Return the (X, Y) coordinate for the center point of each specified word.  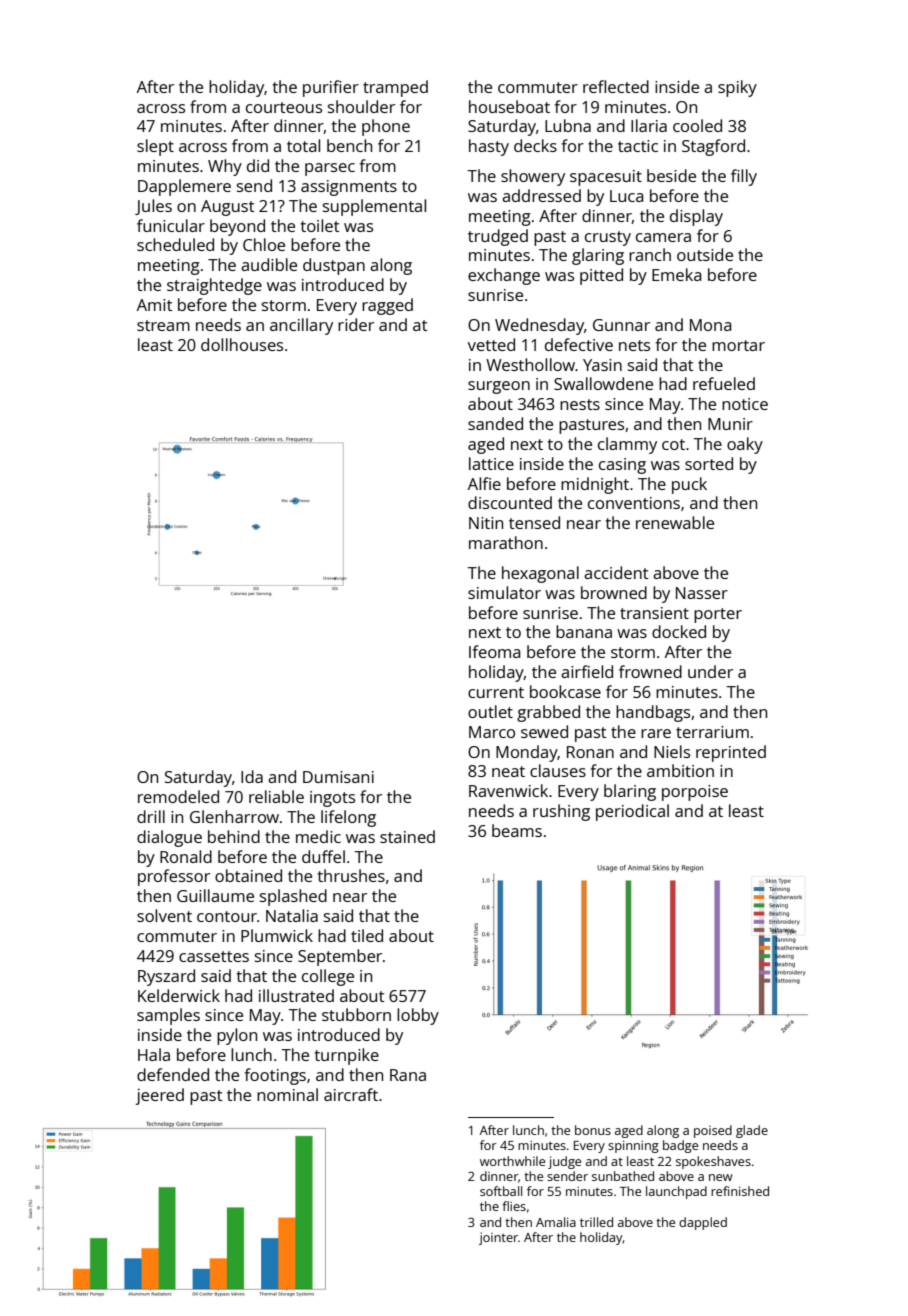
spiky (737, 88)
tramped (395, 88)
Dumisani (338, 777)
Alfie (484, 483)
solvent (164, 915)
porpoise (695, 793)
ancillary (301, 326)
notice (745, 404)
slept (155, 147)
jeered (160, 1096)
